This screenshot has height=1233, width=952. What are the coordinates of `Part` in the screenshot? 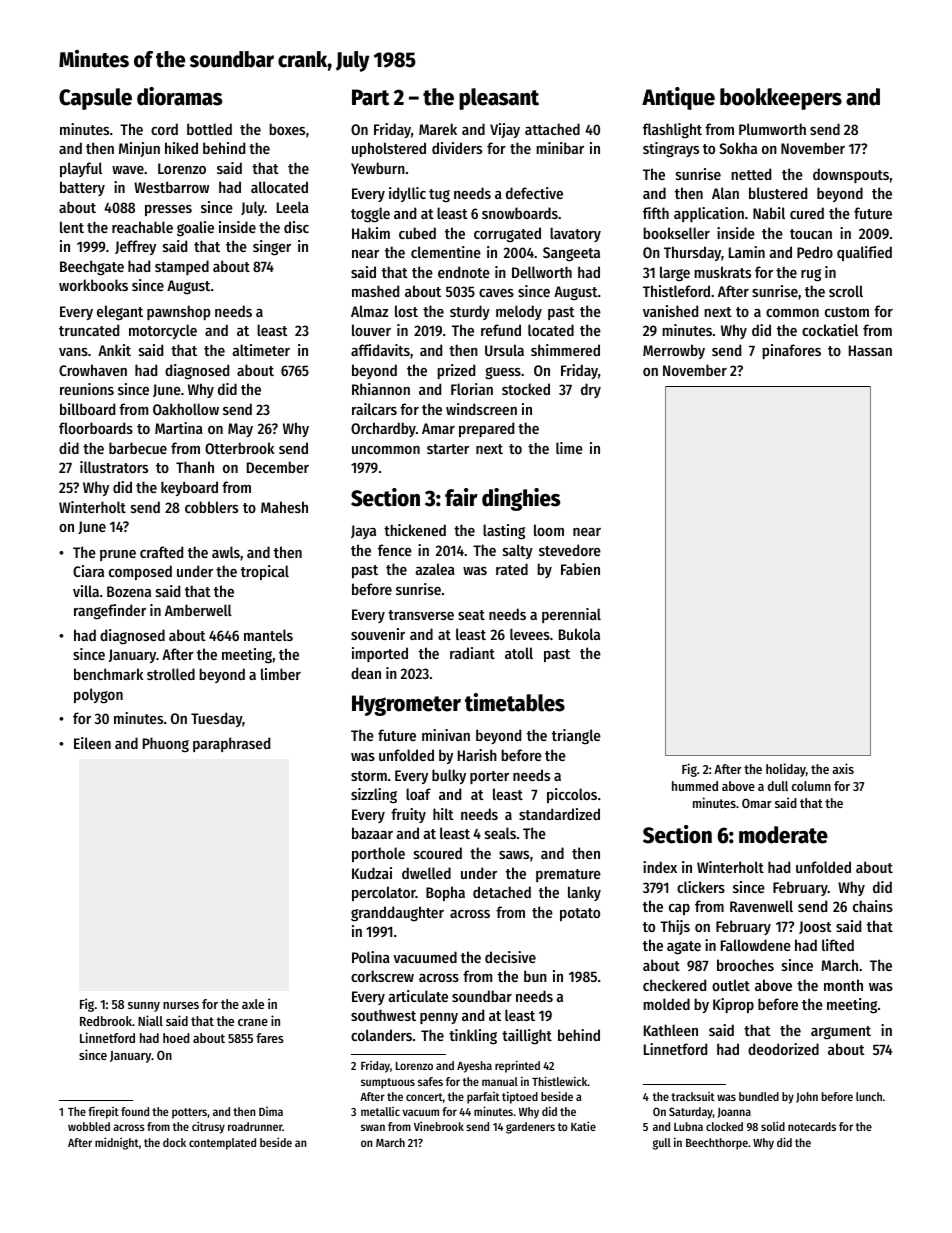 It's located at (370, 97).
